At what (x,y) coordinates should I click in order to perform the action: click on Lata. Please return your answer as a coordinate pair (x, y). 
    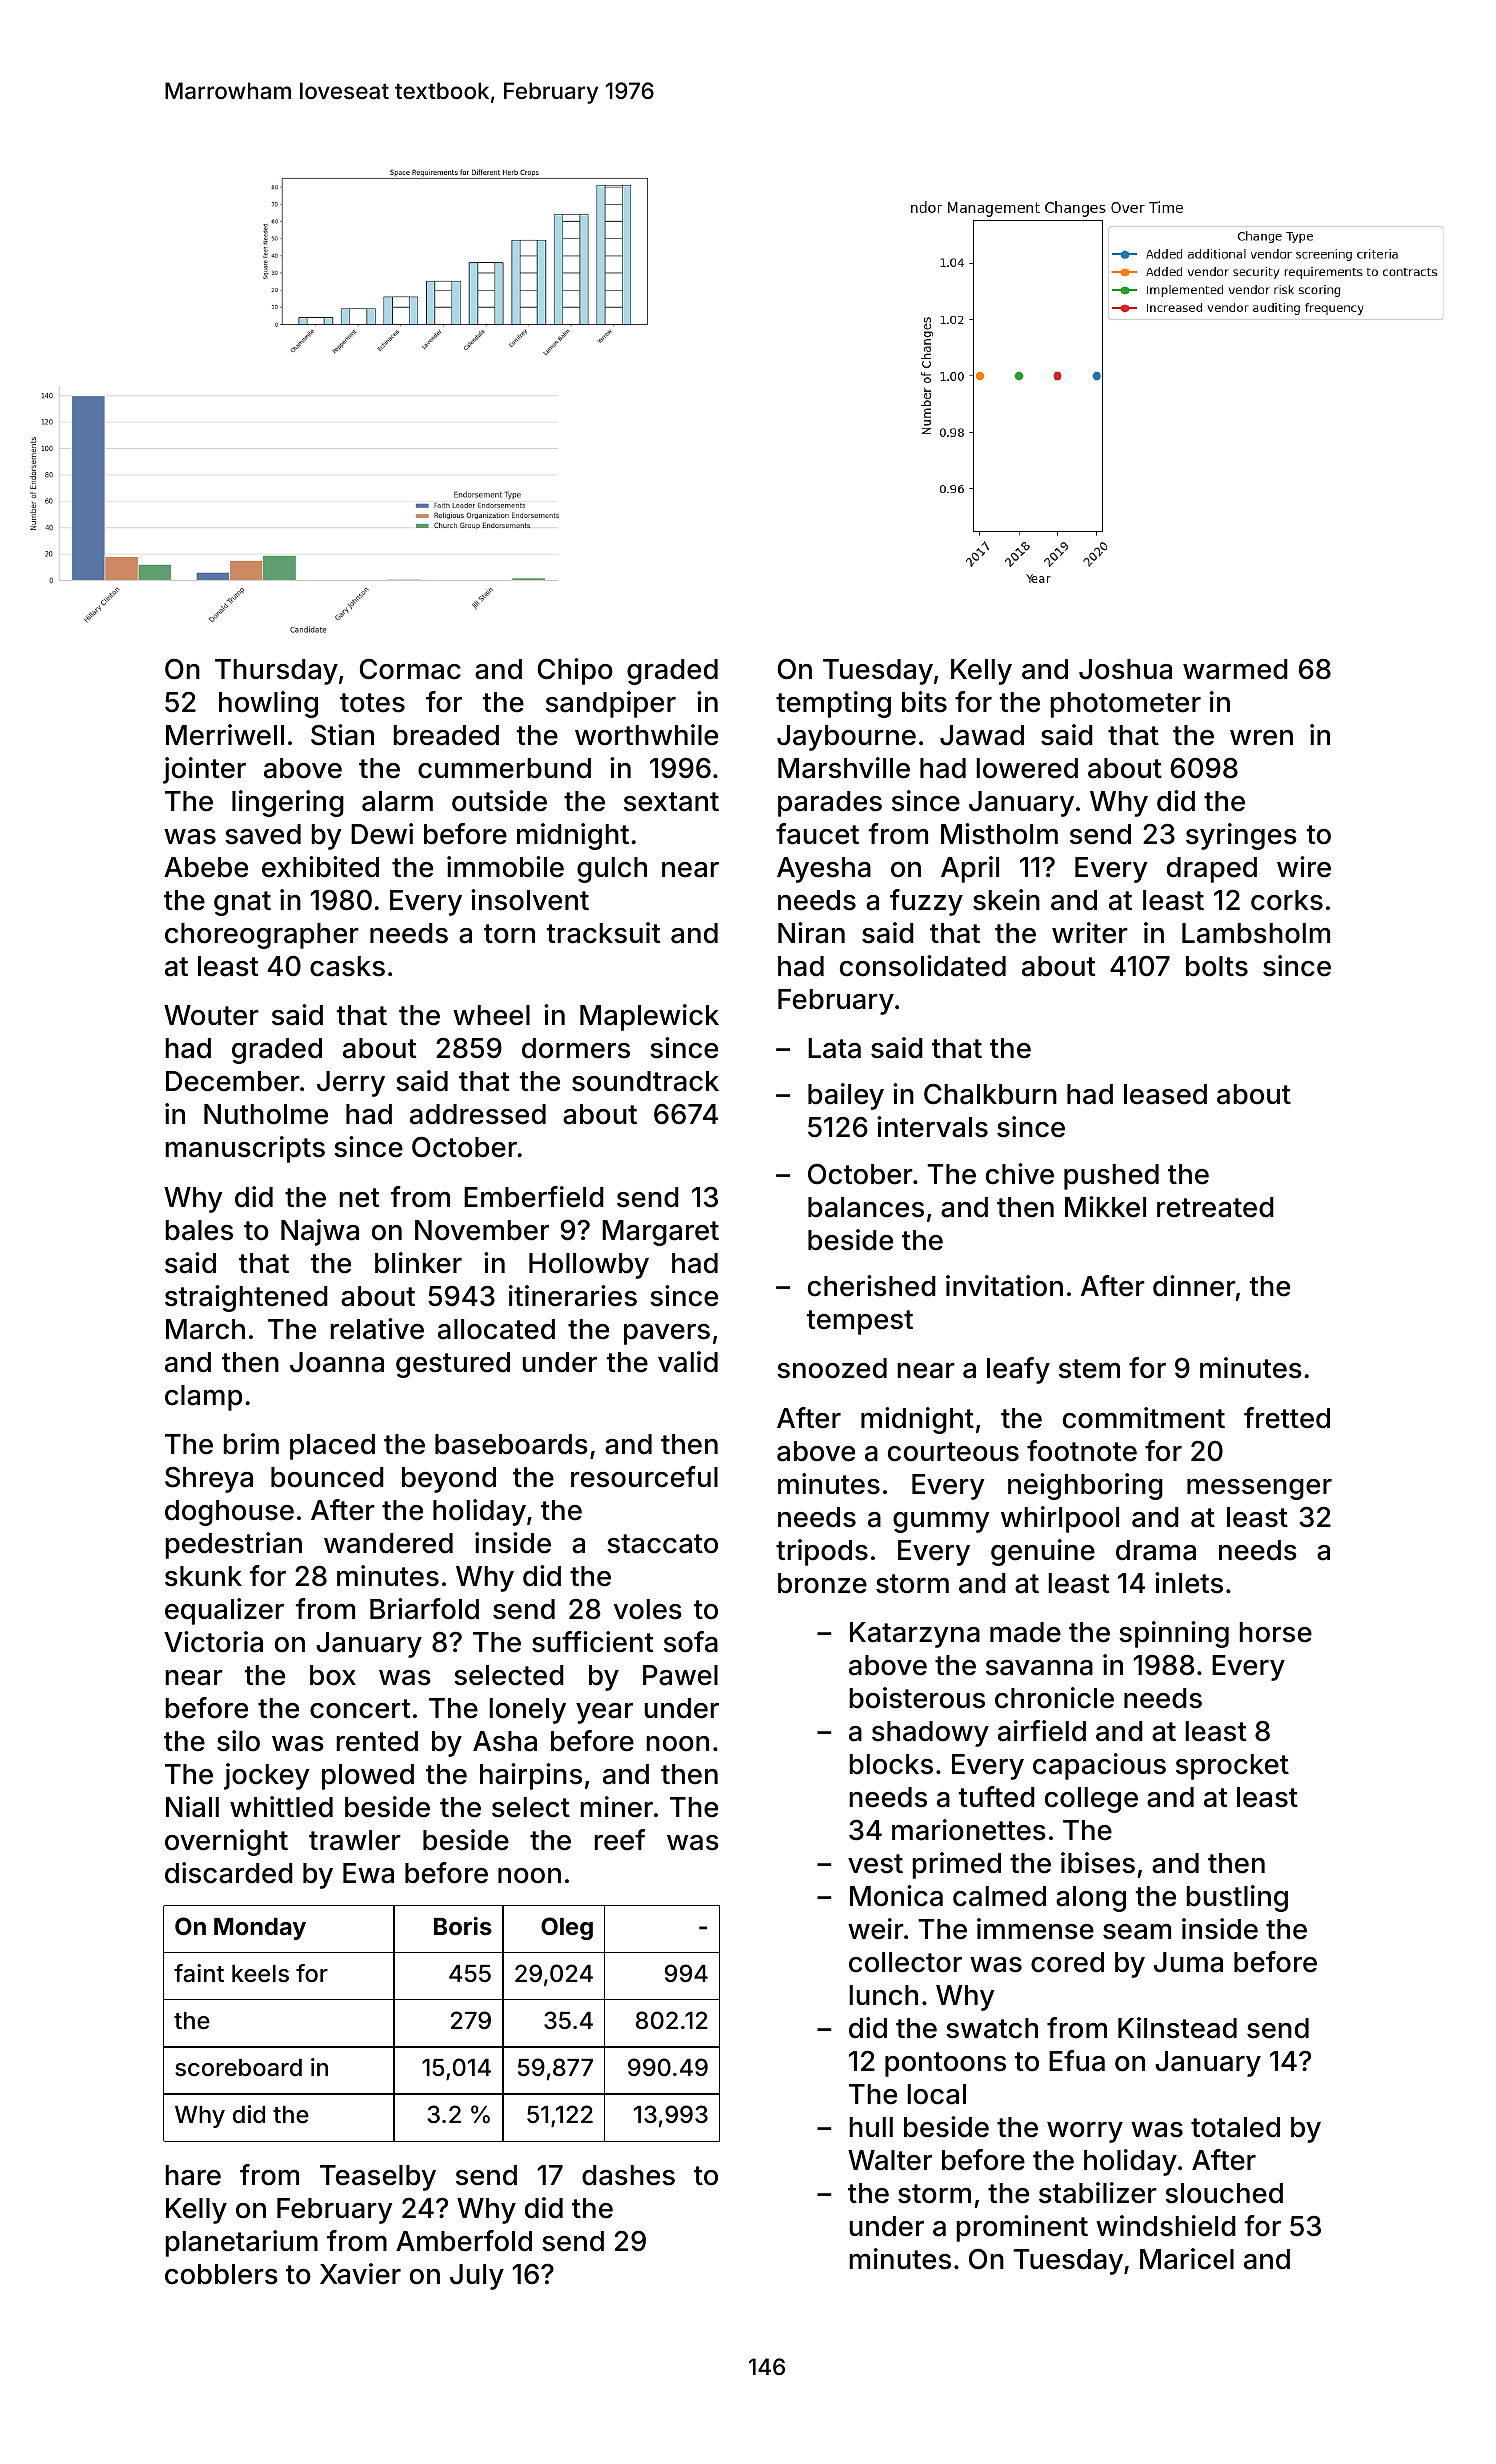
    Looking at the image, I should click on (834, 1048).
